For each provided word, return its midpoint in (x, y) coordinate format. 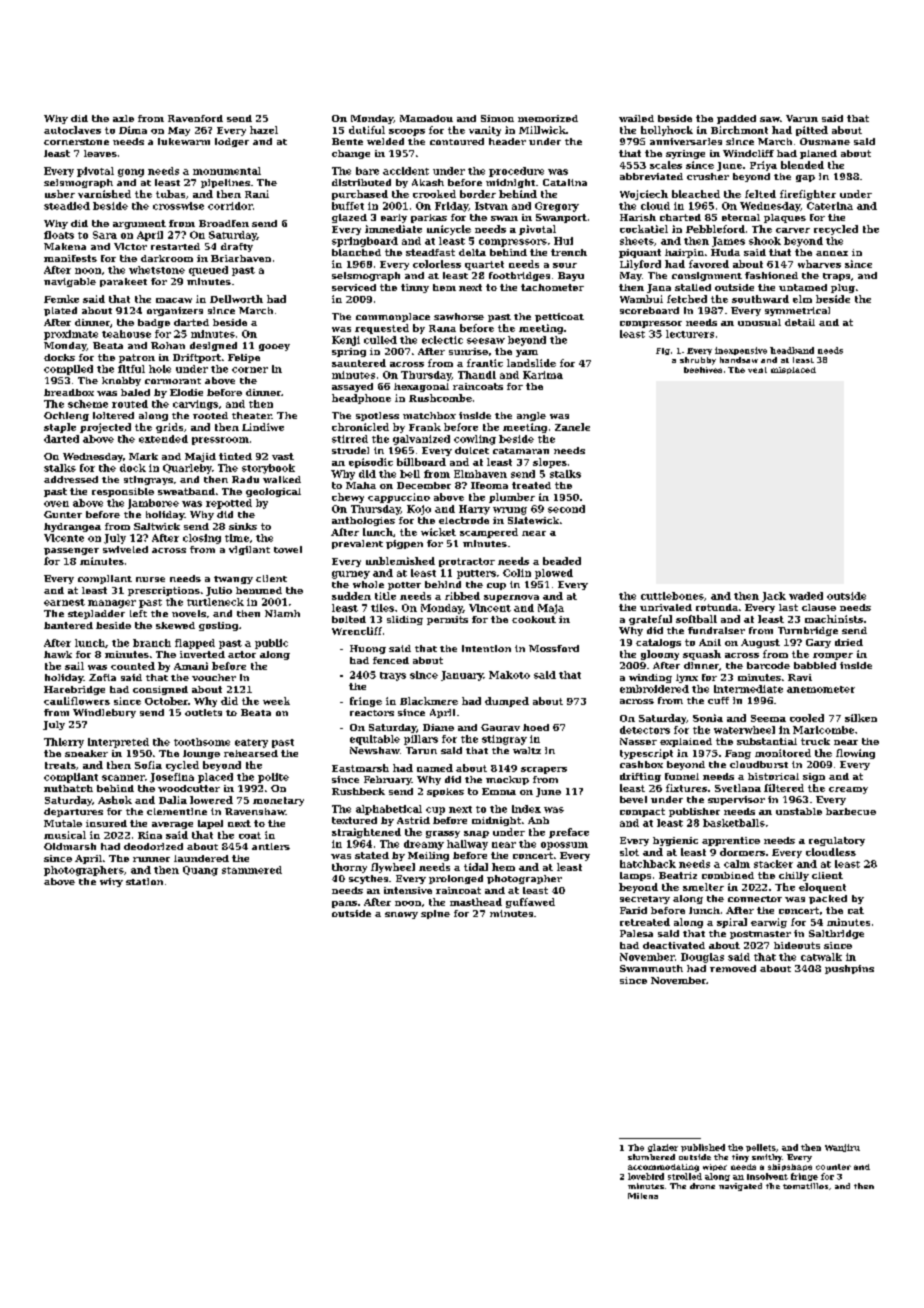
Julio (219, 591)
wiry (111, 882)
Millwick (542, 130)
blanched (356, 252)
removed (733, 968)
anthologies (363, 521)
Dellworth (236, 299)
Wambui (641, 299)
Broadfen (224, 223)
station (144, 881)
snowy (401, 915)
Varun (802, 118)
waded (806, 596)
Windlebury (104, 713)
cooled (807, 718)
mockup (507, 780)
